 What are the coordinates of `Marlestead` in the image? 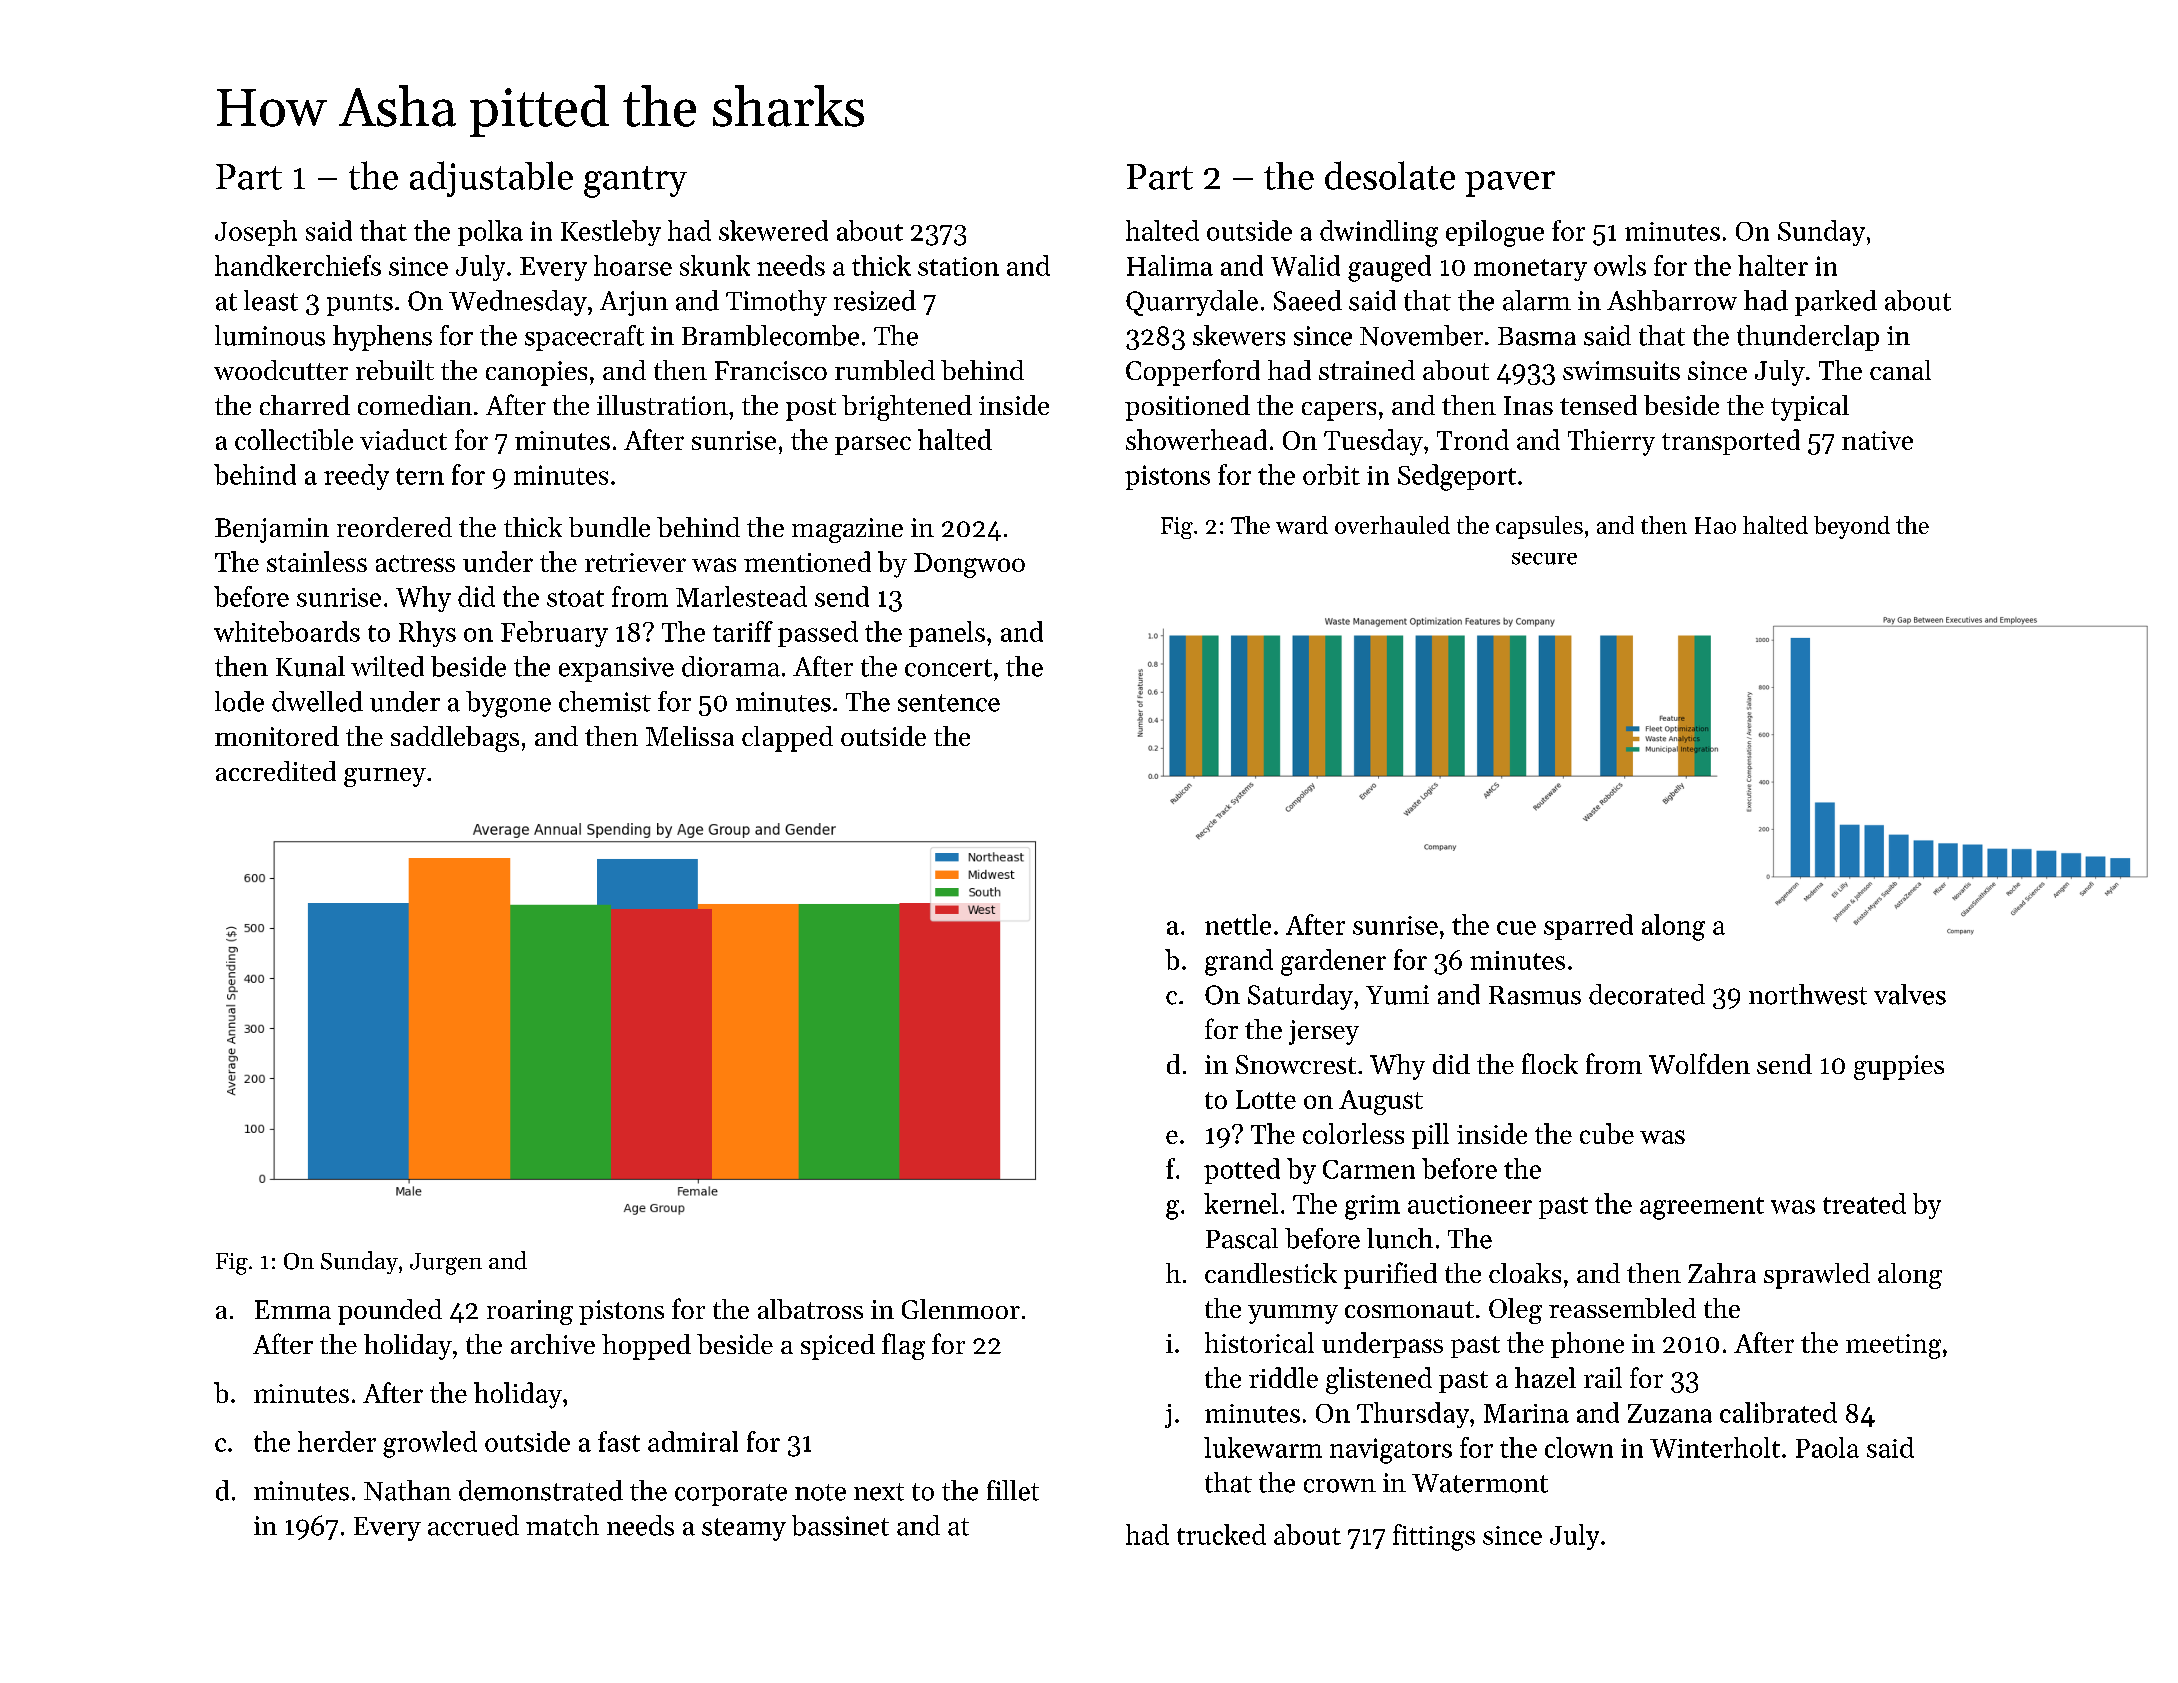 It's located at (741, 596).
